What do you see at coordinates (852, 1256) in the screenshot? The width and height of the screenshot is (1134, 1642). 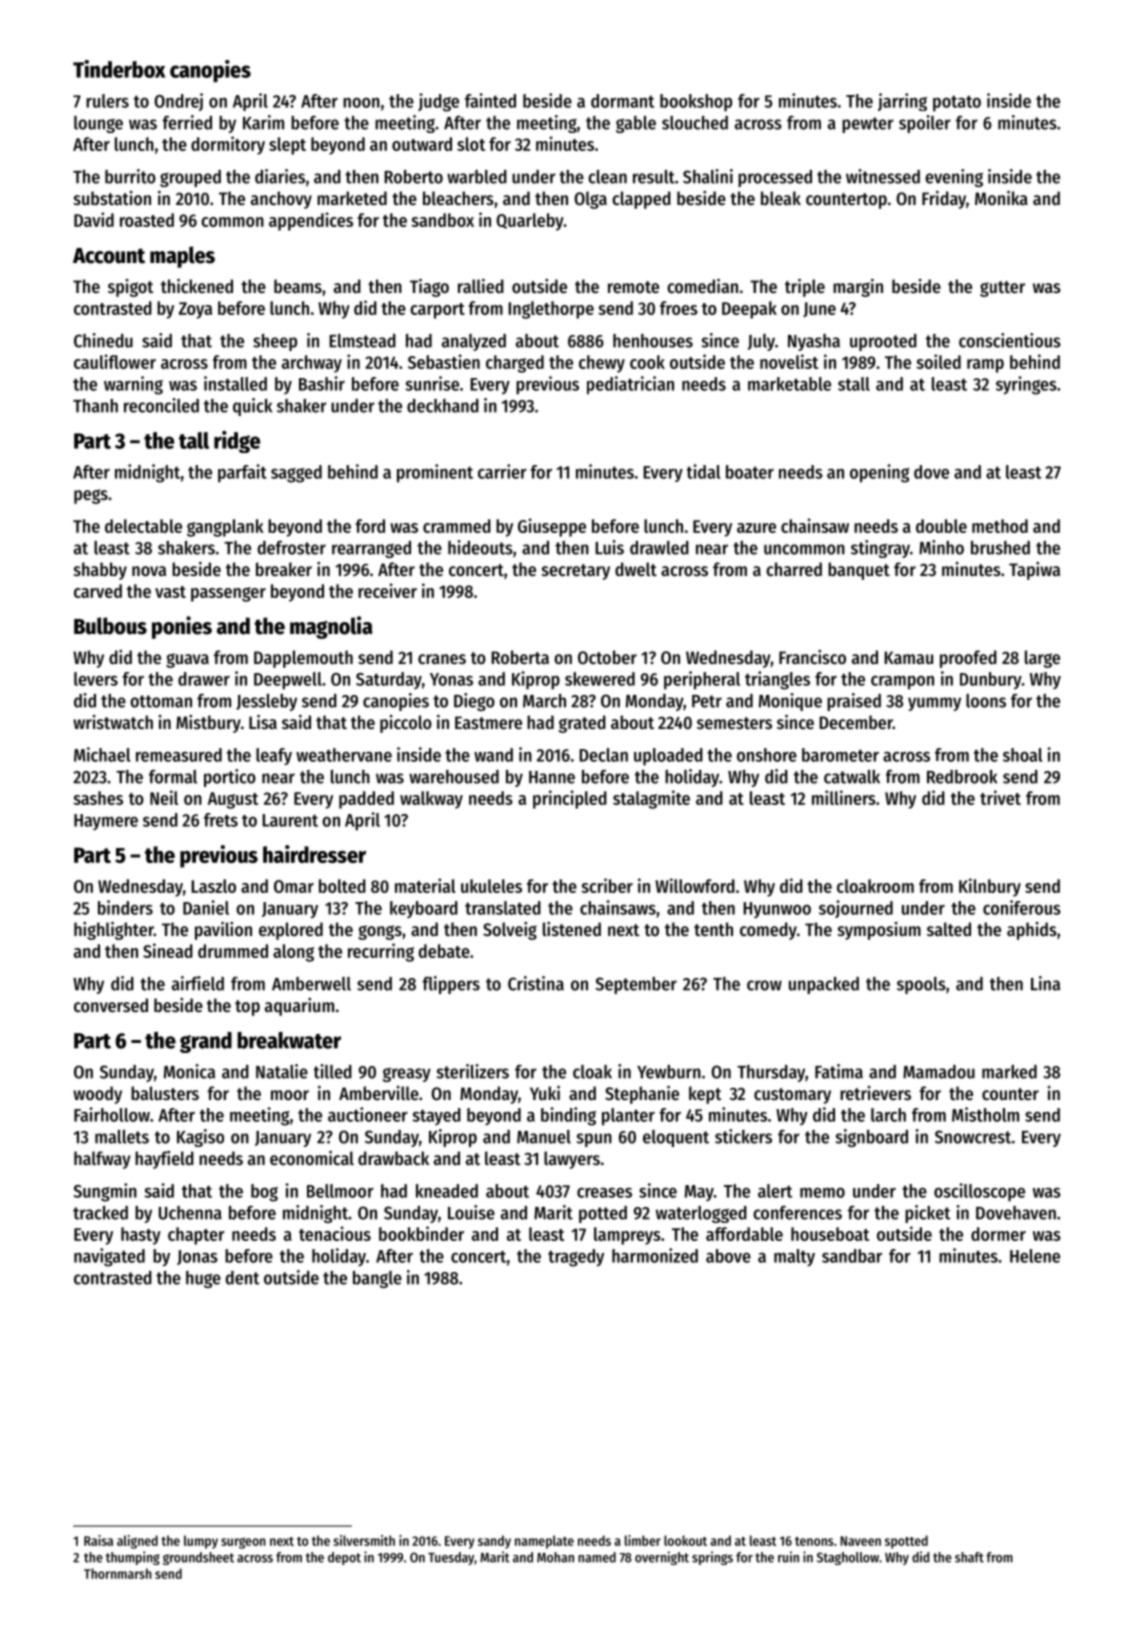 I see `sandbar` at bounding box center [852, 1256].
